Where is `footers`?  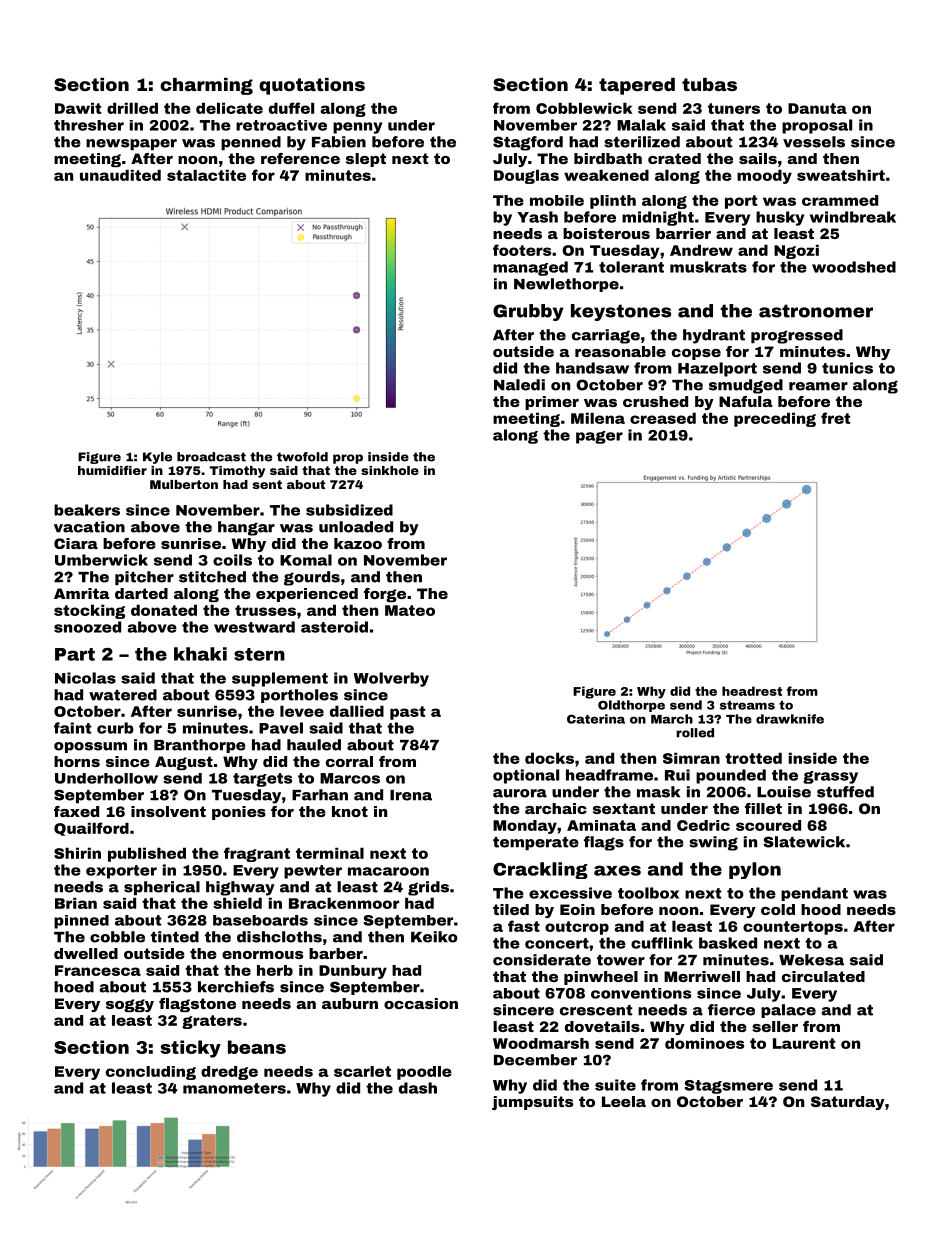
footers is located at coordinates (522, 250).
